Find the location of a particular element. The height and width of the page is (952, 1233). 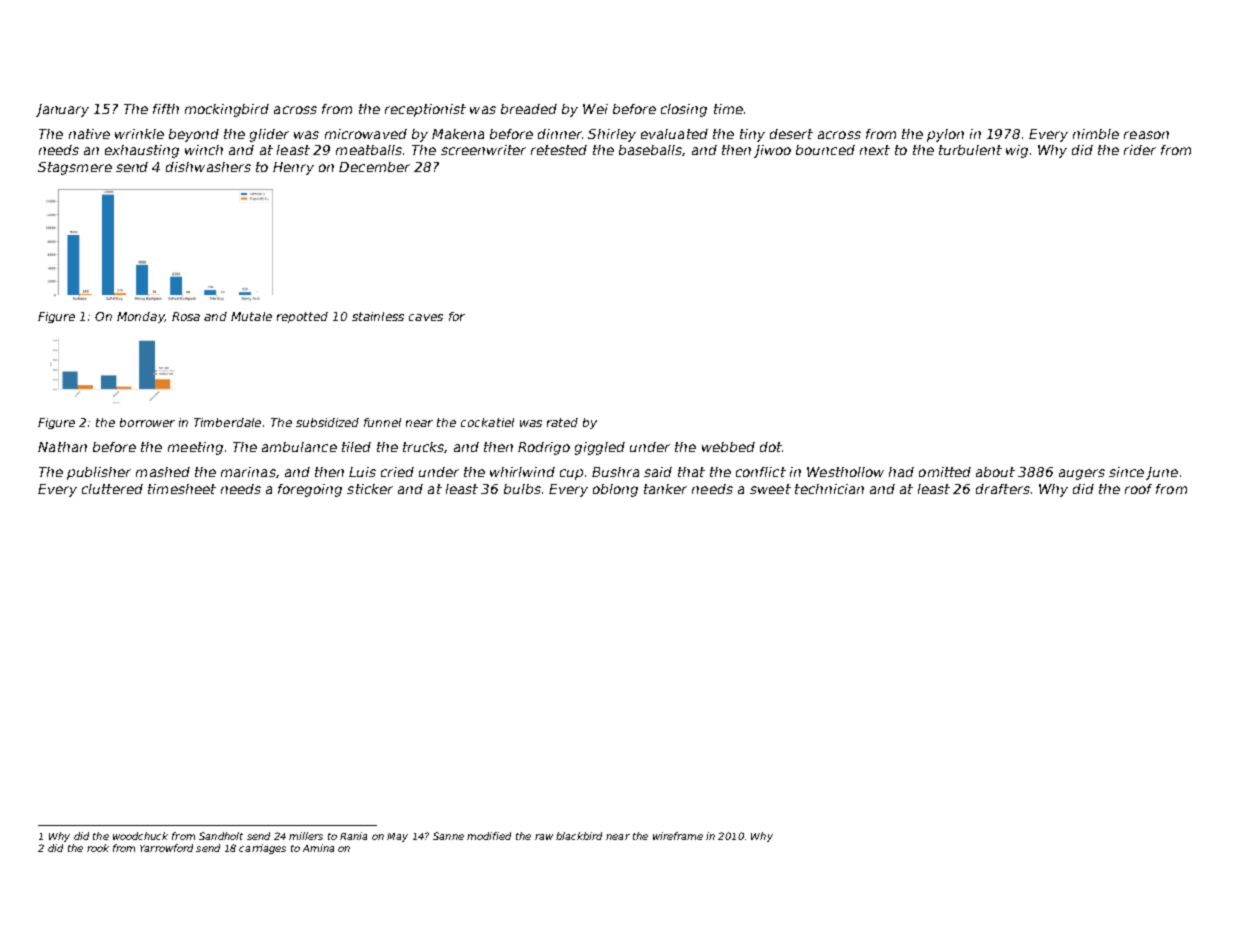

marinas is located at coordinates (248, 472).
